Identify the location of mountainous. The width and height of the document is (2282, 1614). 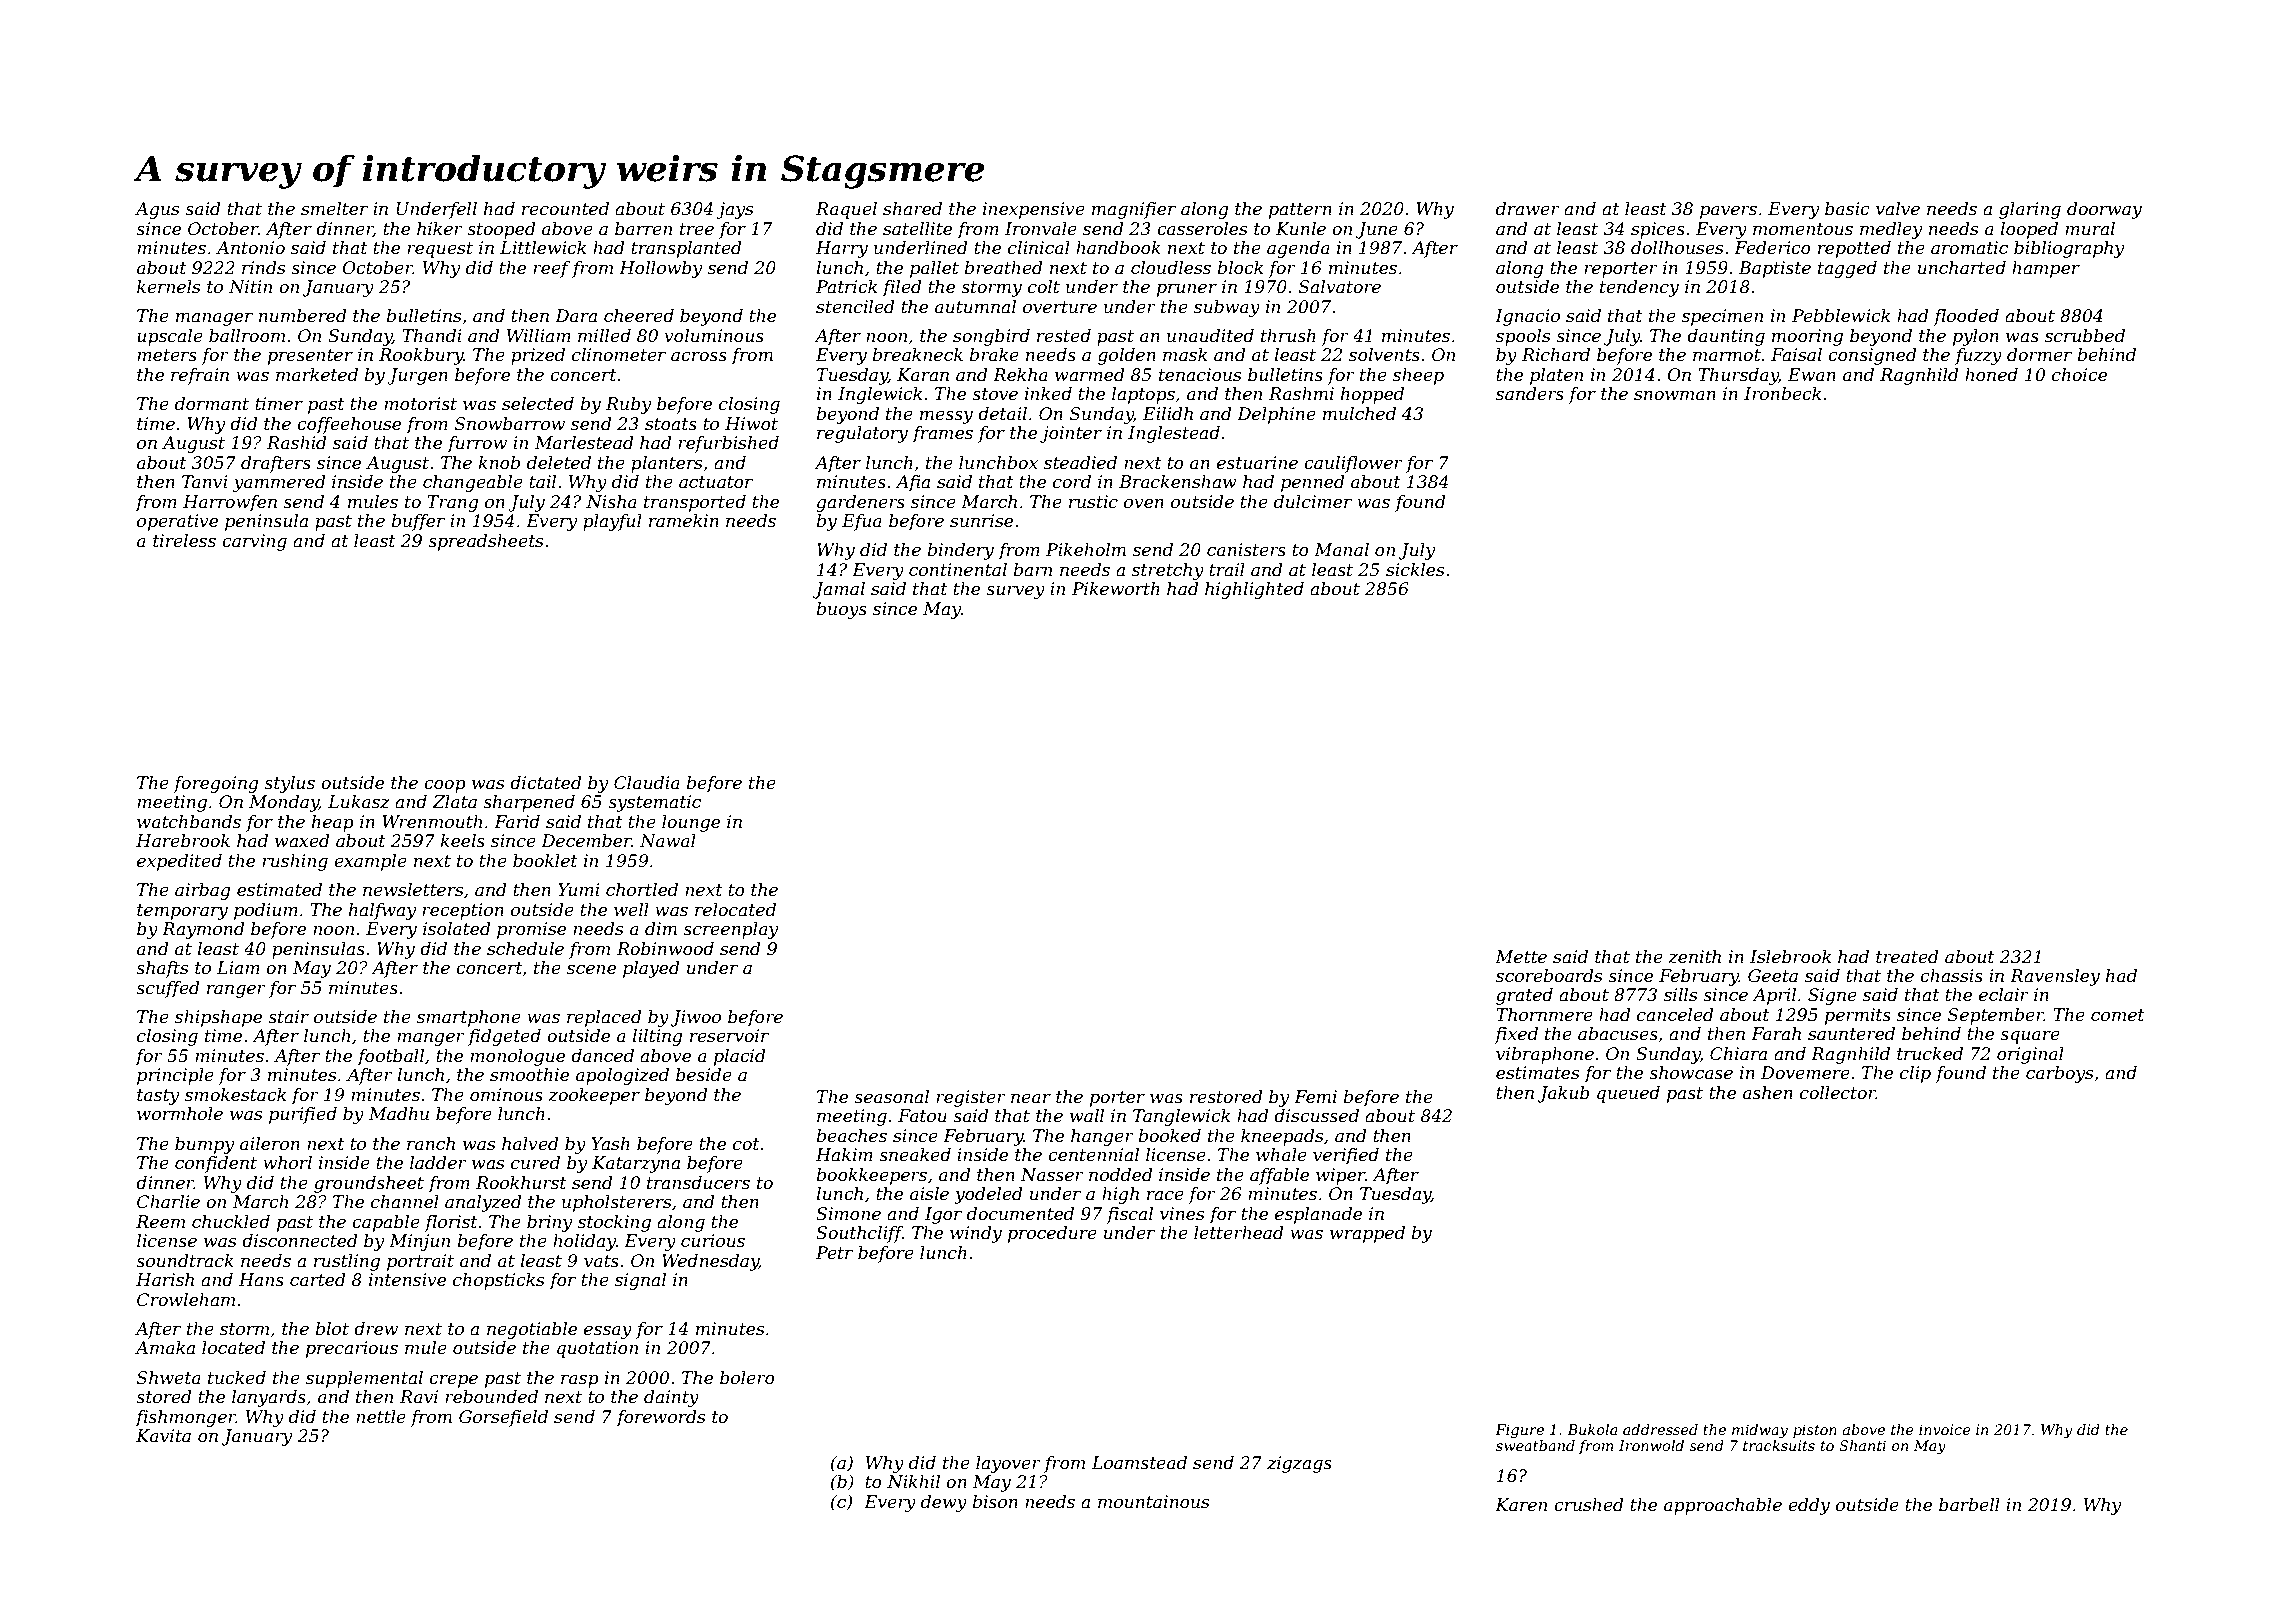
(1153, 1502).
